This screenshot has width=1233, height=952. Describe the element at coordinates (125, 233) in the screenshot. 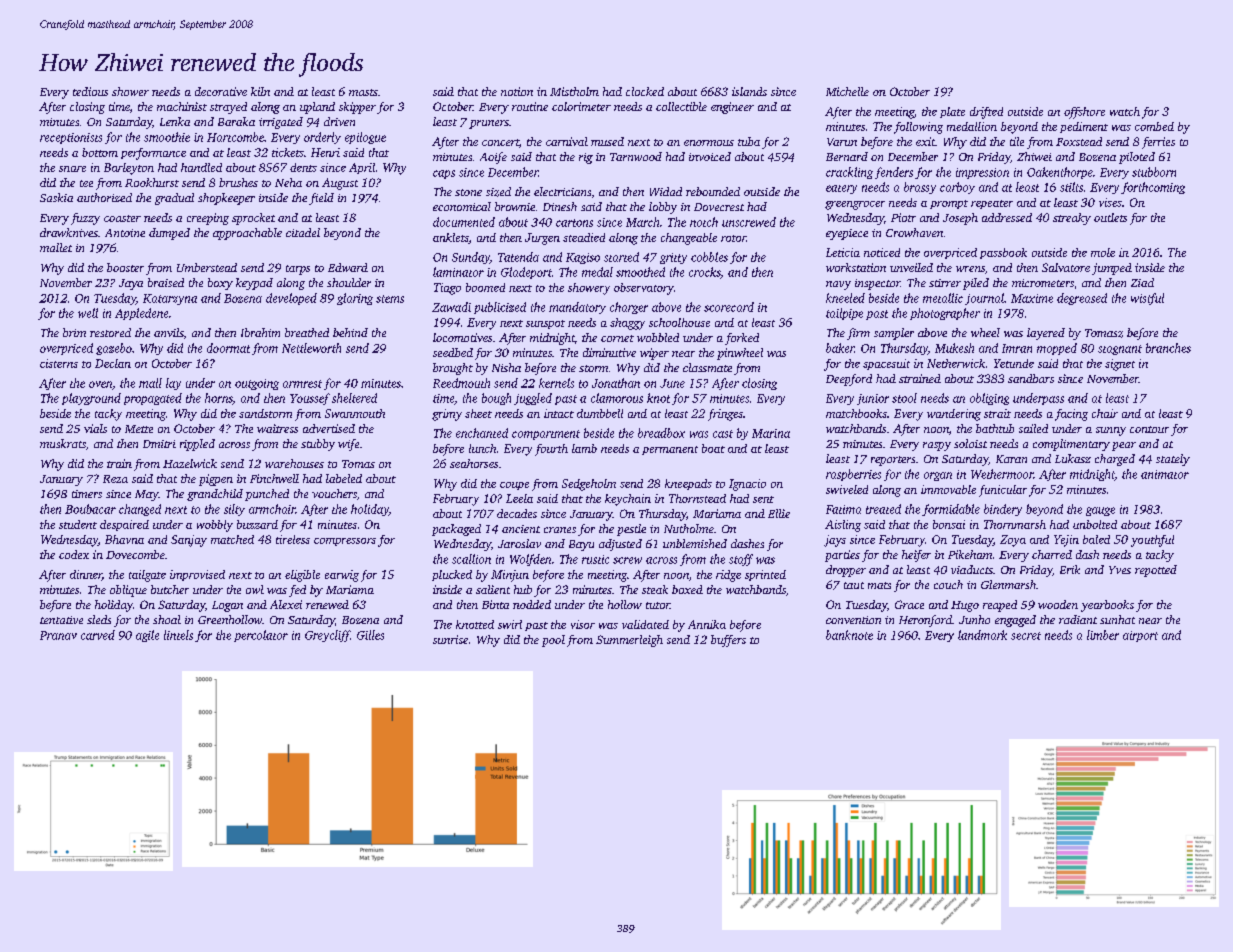

I see `Antoine` at that location.
